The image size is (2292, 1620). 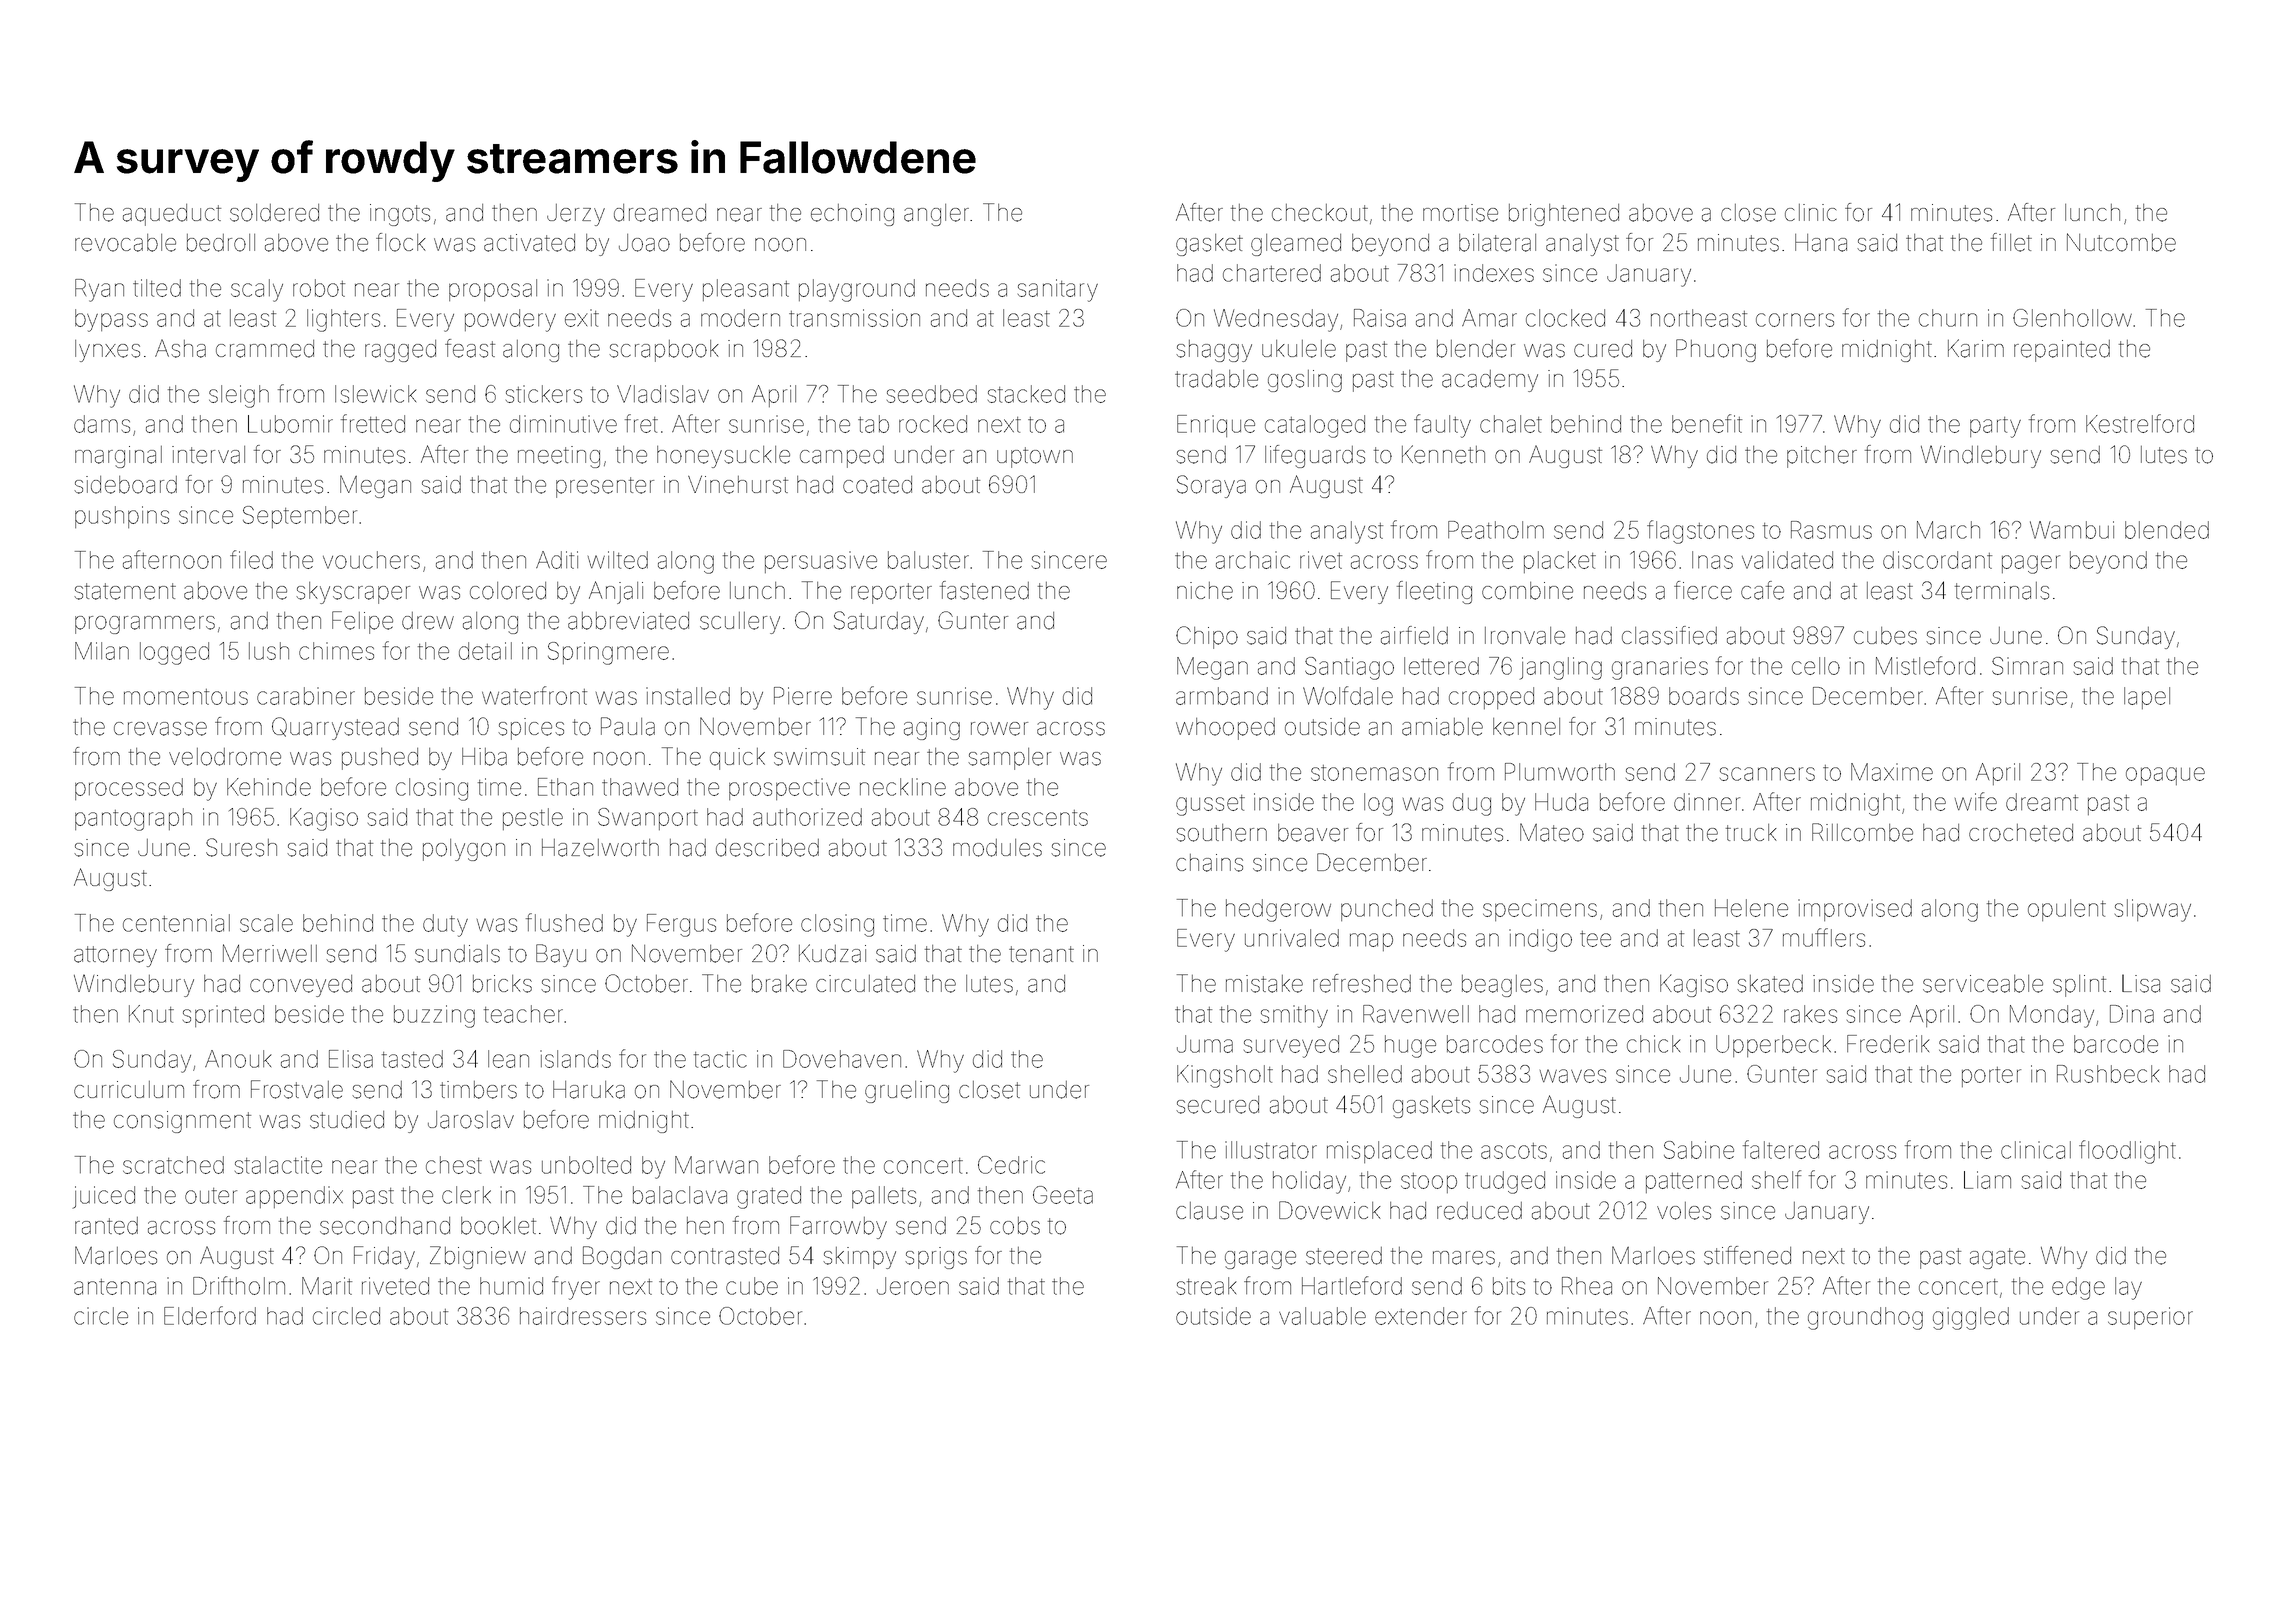 I want to click on circulated, so click(x=865, y=984).
